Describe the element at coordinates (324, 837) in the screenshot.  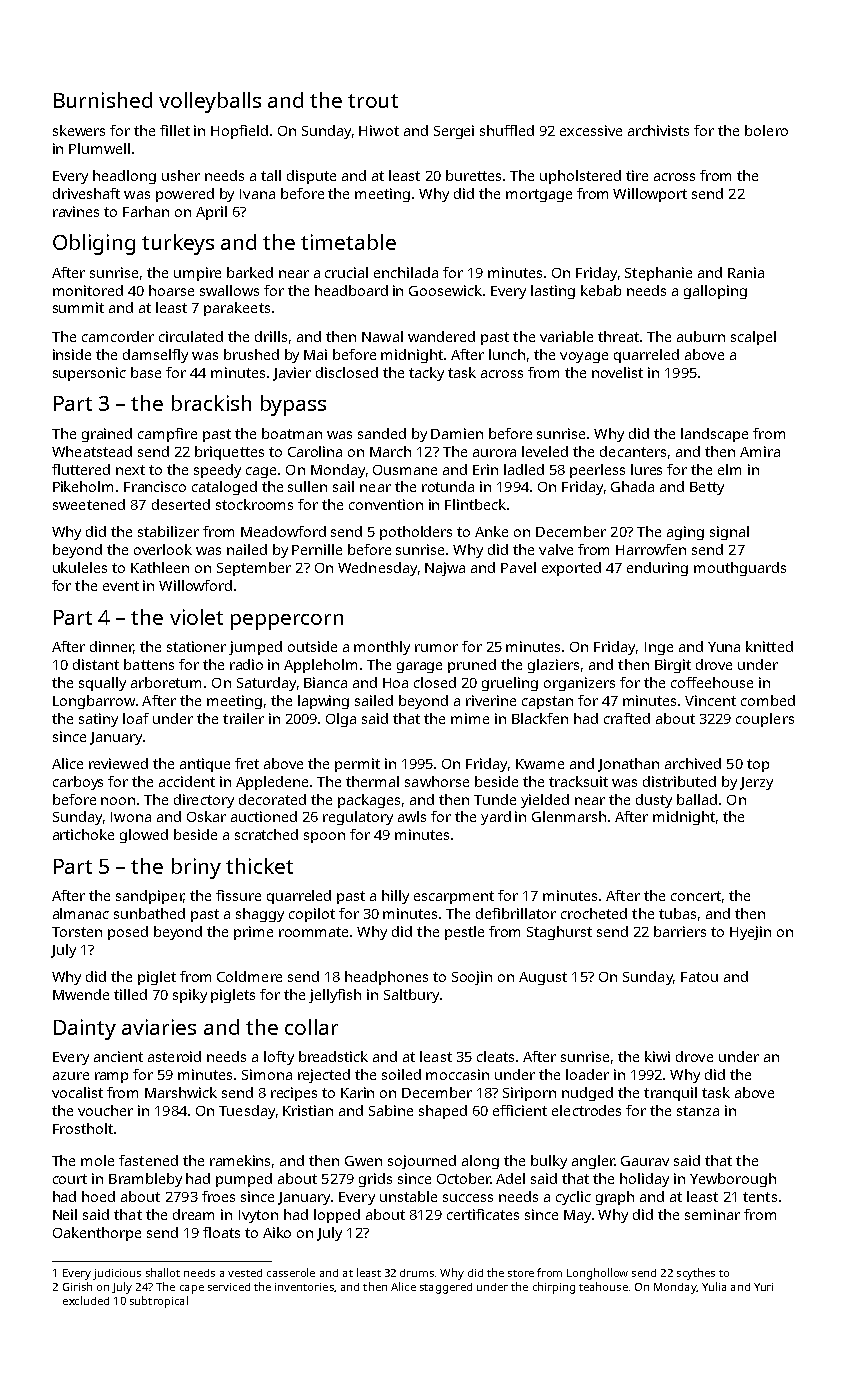
I see `spoon` at that location.
